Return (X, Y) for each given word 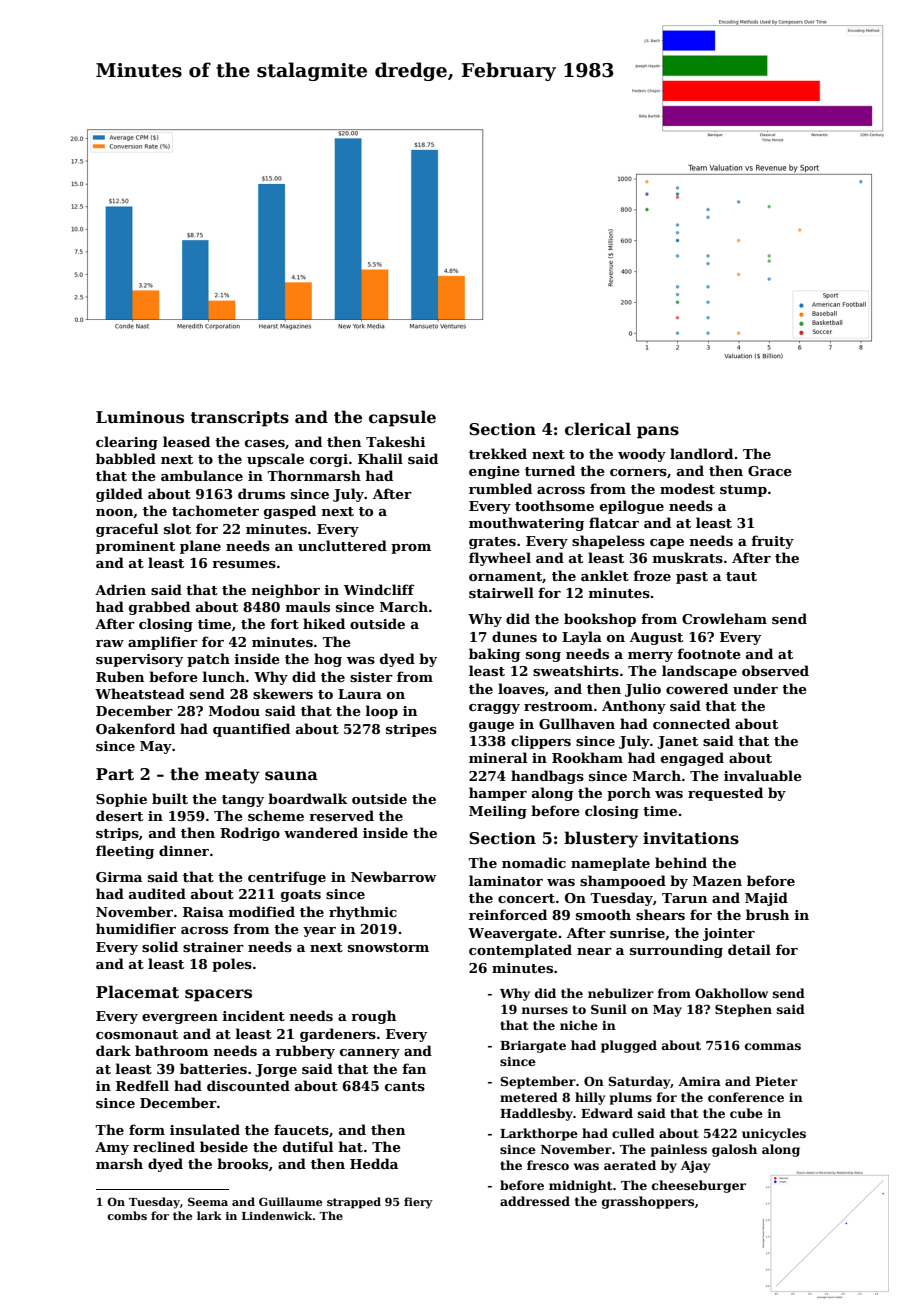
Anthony (634, 707)
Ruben (120, 676)
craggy (494, 709)
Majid (766, 899)
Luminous (140, 417)
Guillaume (290, 1201)
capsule (402, 418)
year (319, 932)
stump (743, 491)
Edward (607, 1113)
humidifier (136, 928)
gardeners (338, 1035)
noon (114, 512)
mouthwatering (526, 524)
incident (253, 1015)
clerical (598, 429)
